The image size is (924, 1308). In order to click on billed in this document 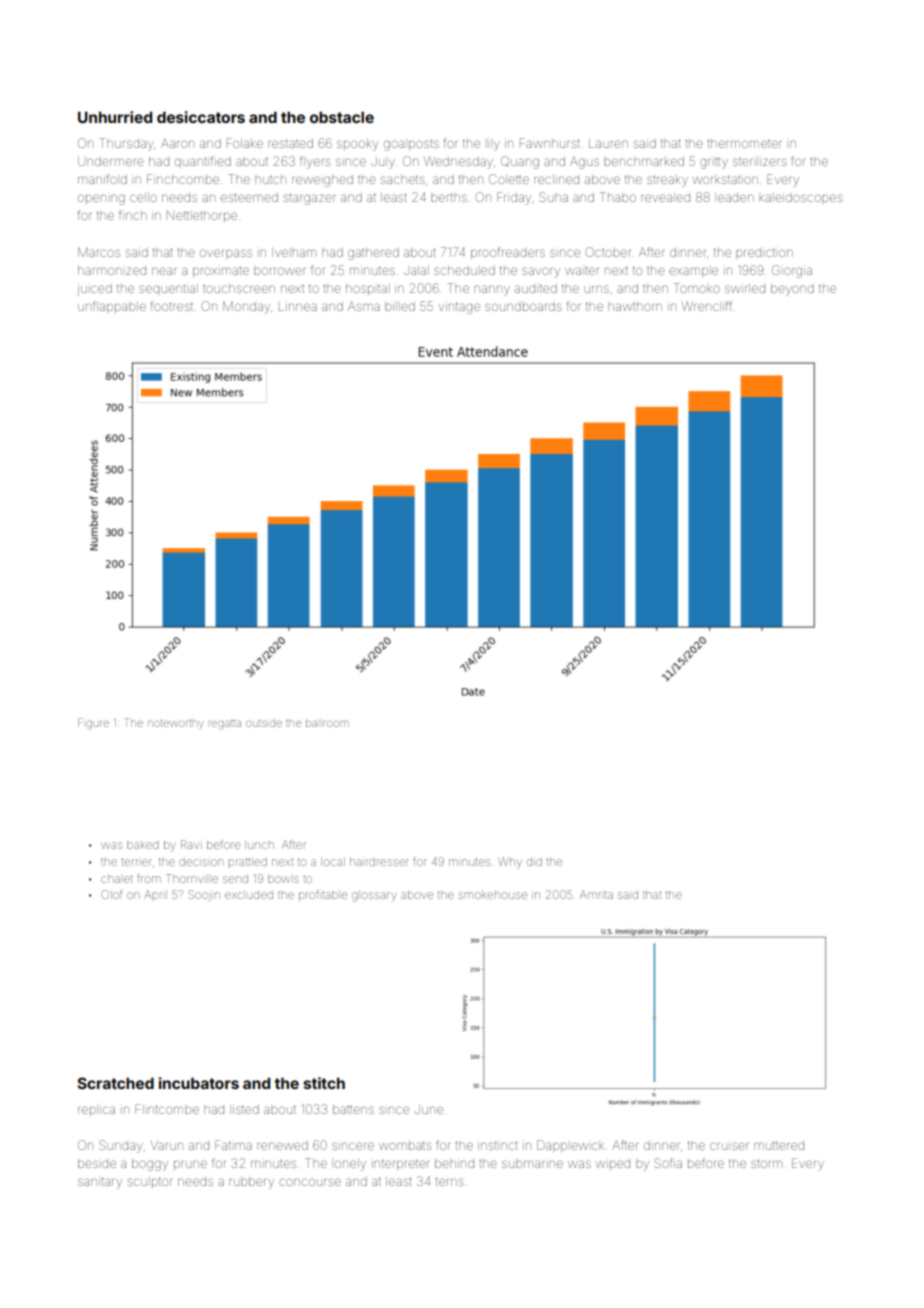, I will do `click(400, 307)`.
